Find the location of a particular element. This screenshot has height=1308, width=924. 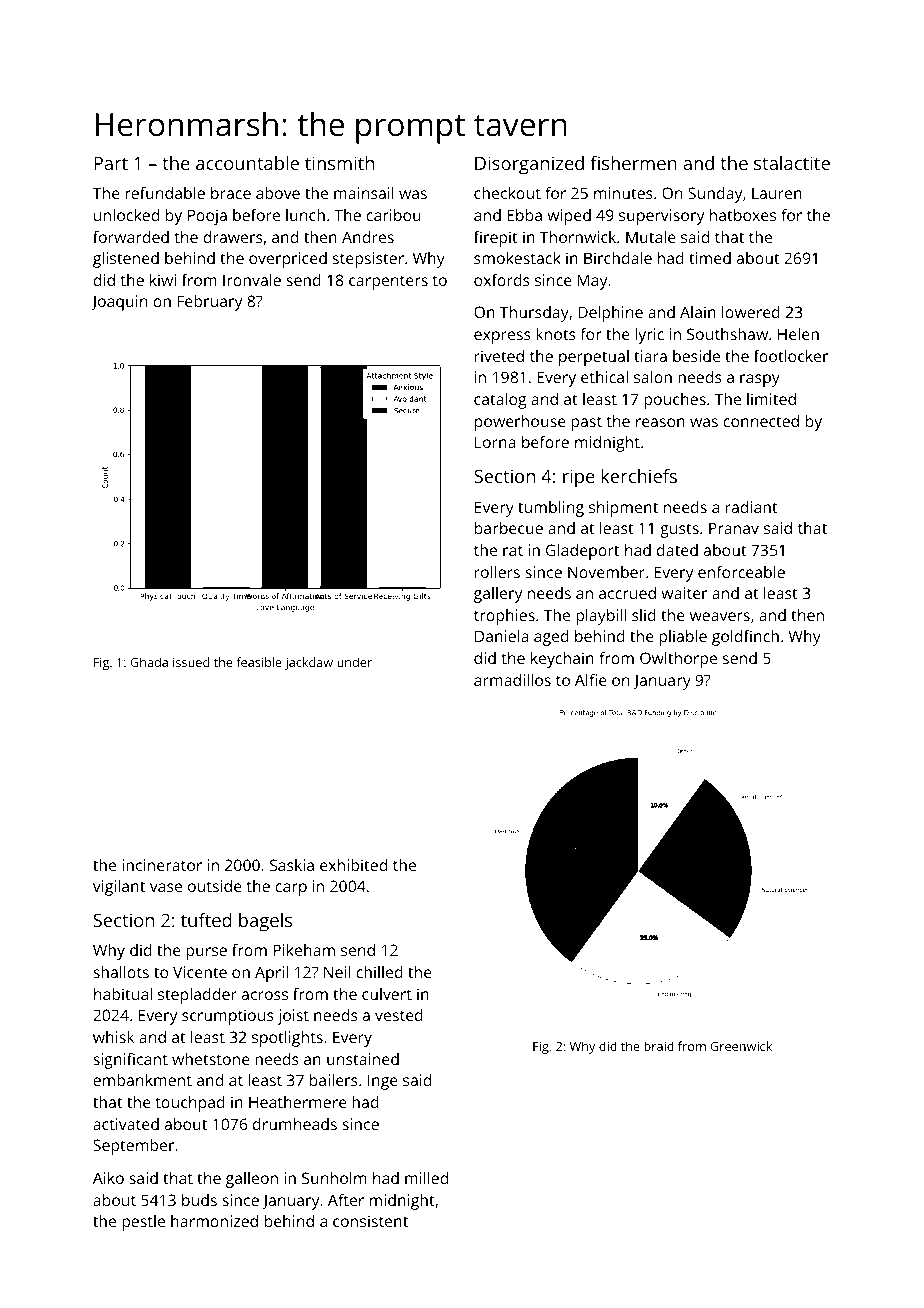

pestle is located at coordinates (143, 1223).
